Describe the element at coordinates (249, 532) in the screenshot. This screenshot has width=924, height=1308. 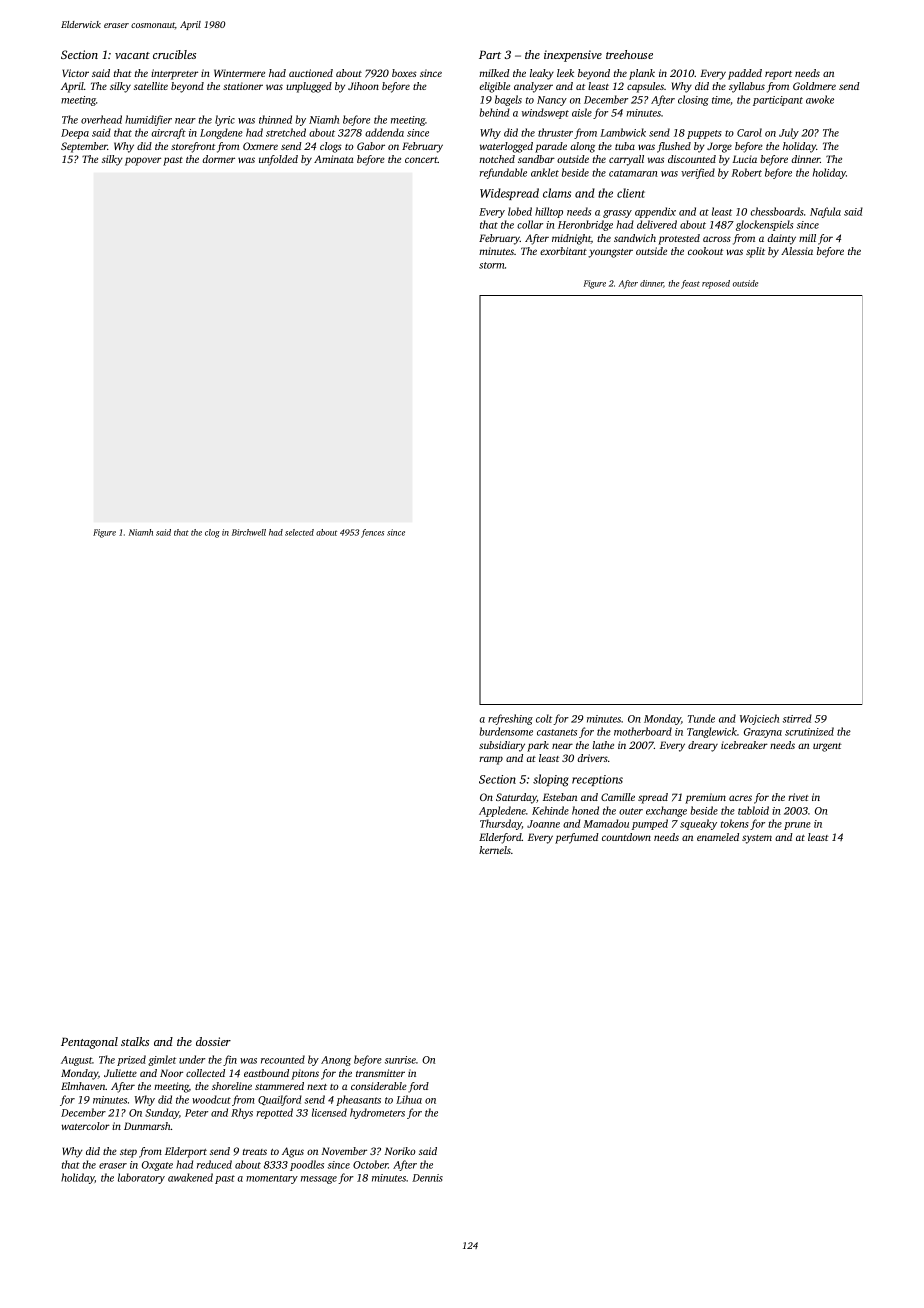
I see `Birchwell` at that location.
